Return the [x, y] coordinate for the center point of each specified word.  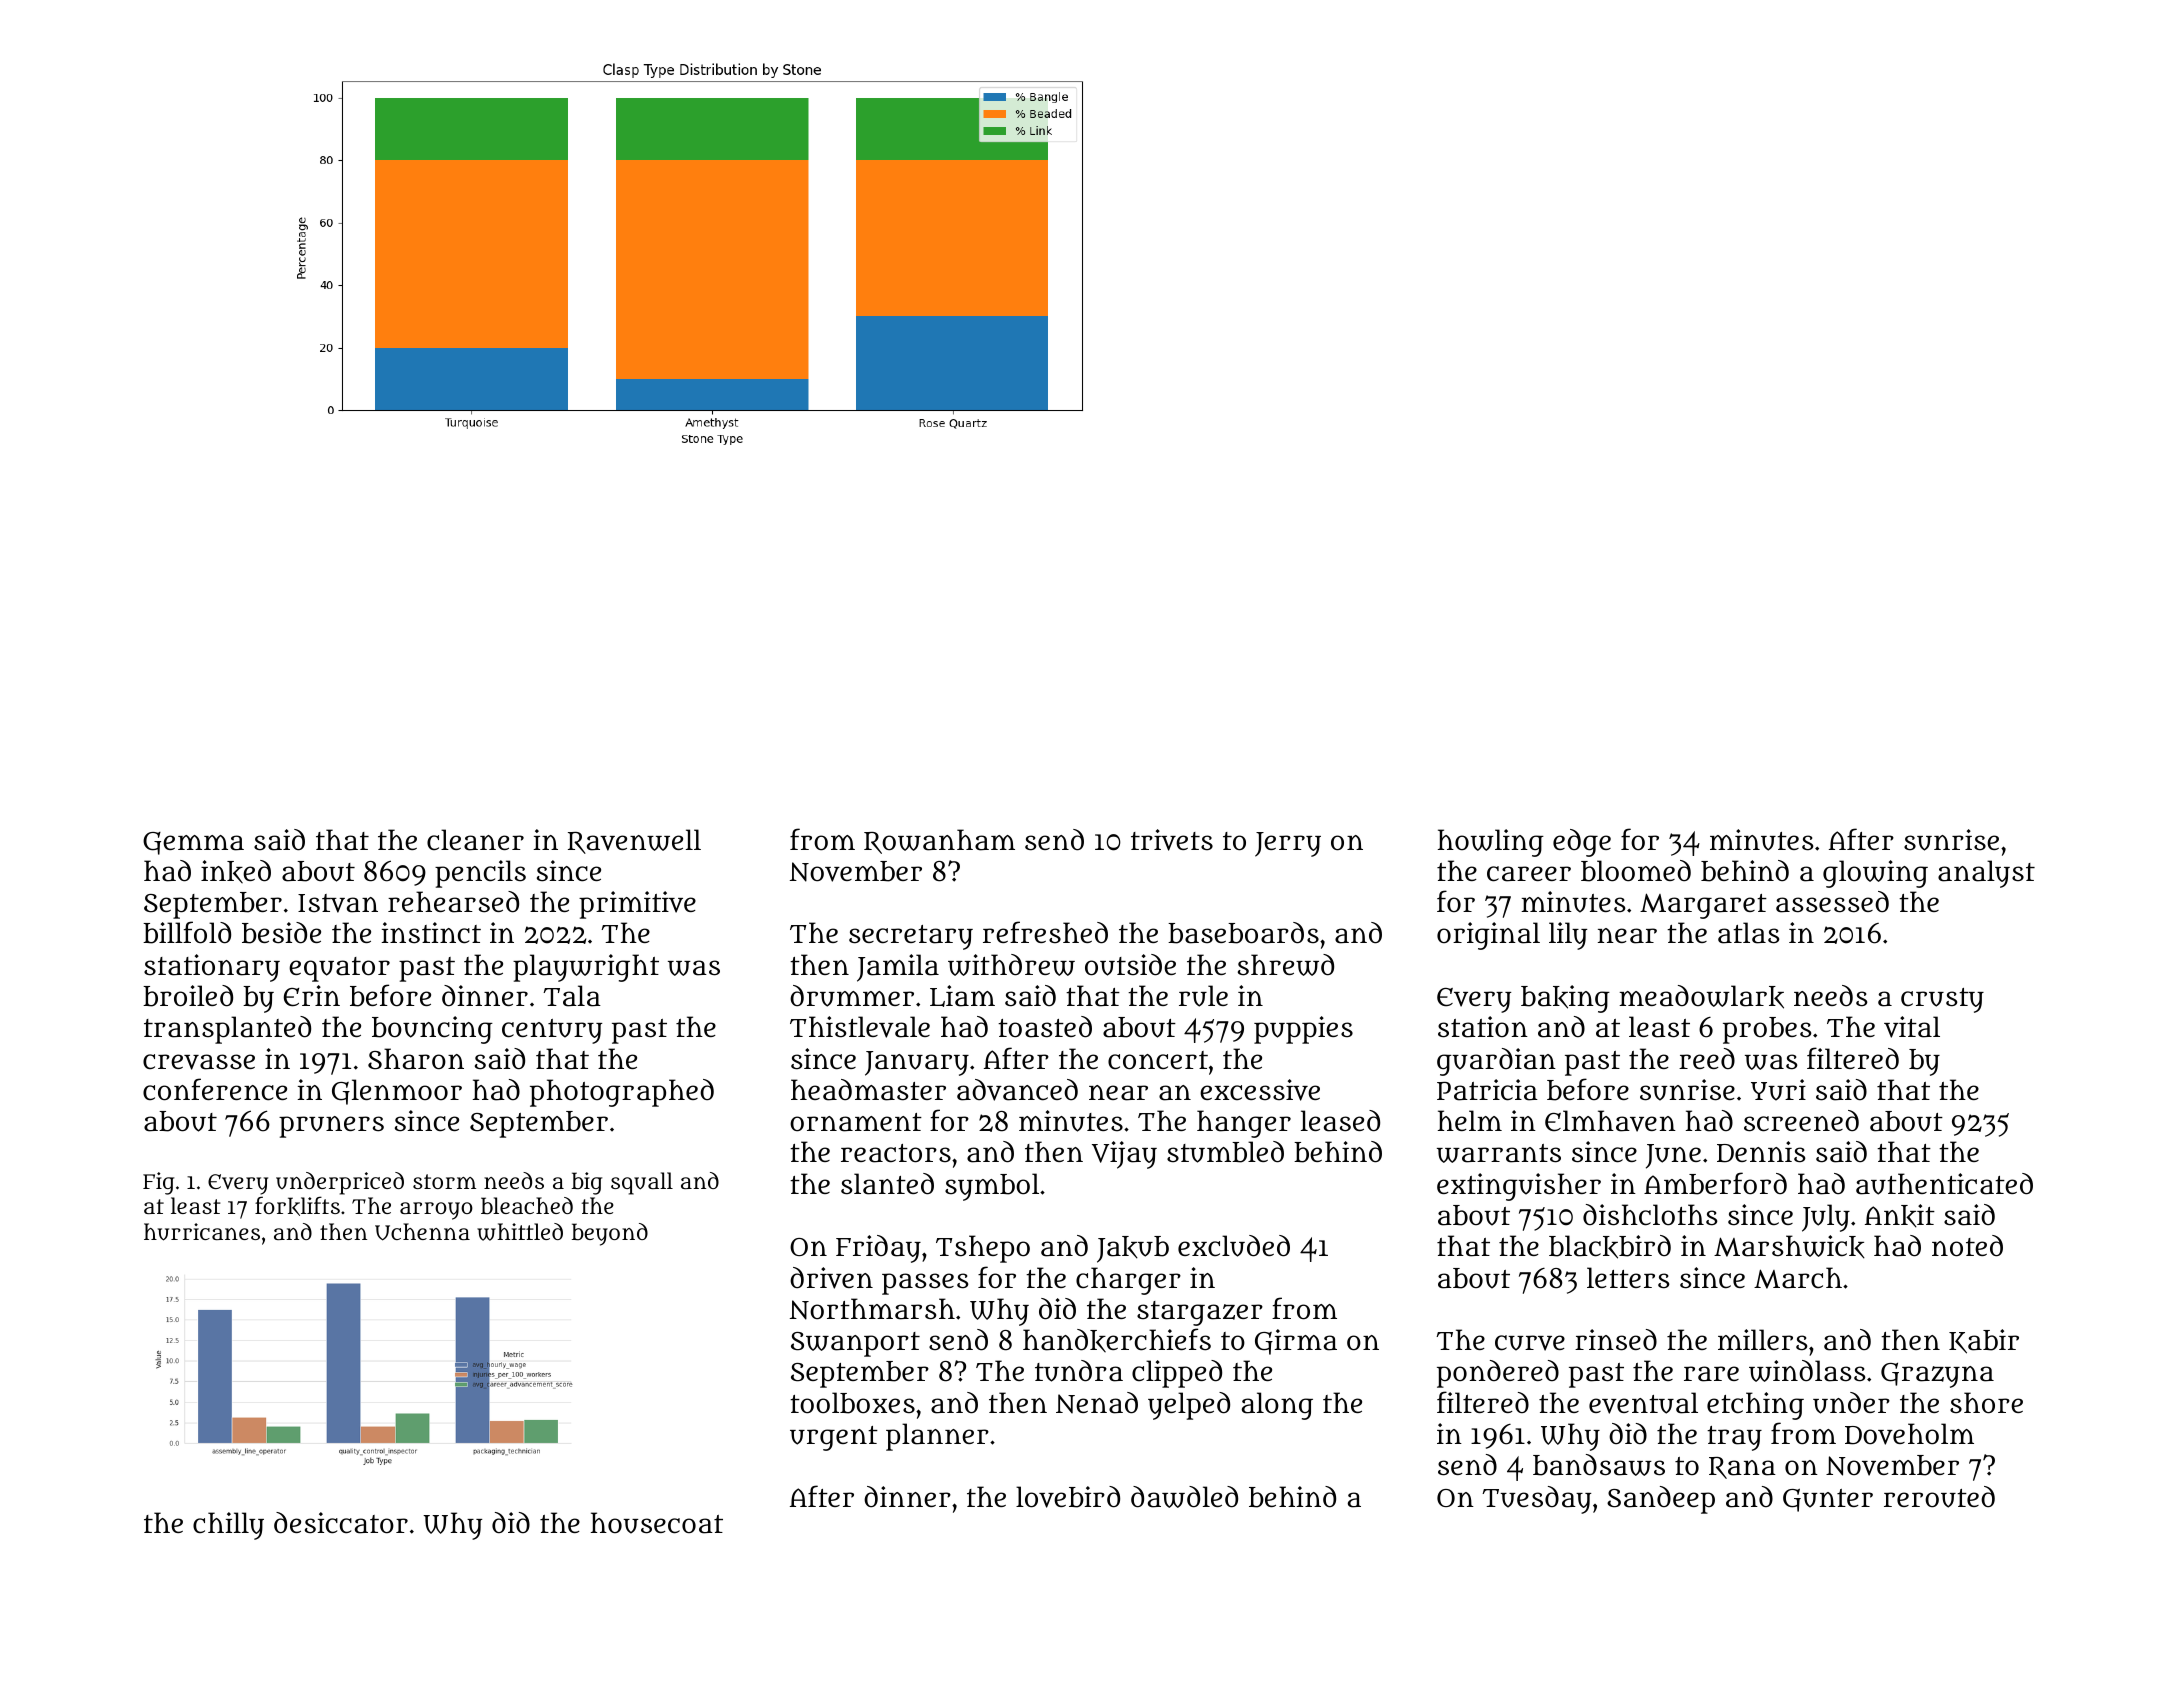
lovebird [1068, 1497]
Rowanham [939, 841]
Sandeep [1661, 1500]
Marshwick [1789, 1247]
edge [1582, 843]
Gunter [1828, 1500]
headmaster [868, 1090]
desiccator [341, 1523]
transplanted [227, 1030]
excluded [1234, 1246]
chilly [228, 1526]
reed [1707, 1058]
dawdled [1184, 1497]
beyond [610, 1234]
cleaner [475, 840]
